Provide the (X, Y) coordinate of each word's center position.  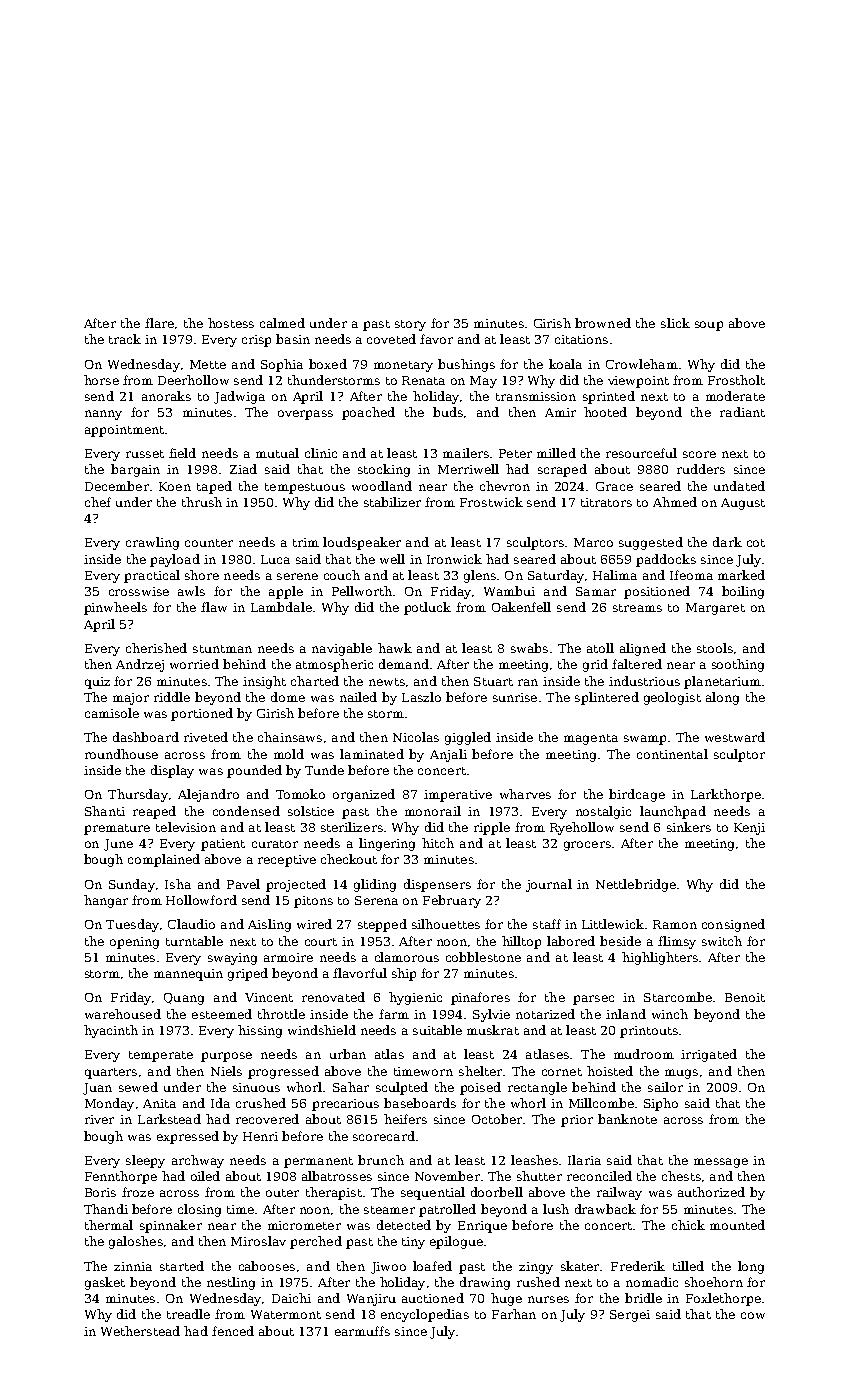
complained (164, 860)
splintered (607, 698)
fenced (233, 1331)
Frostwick (491, 502)
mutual (277, 453)
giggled (468, 738)
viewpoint (638, 382)
